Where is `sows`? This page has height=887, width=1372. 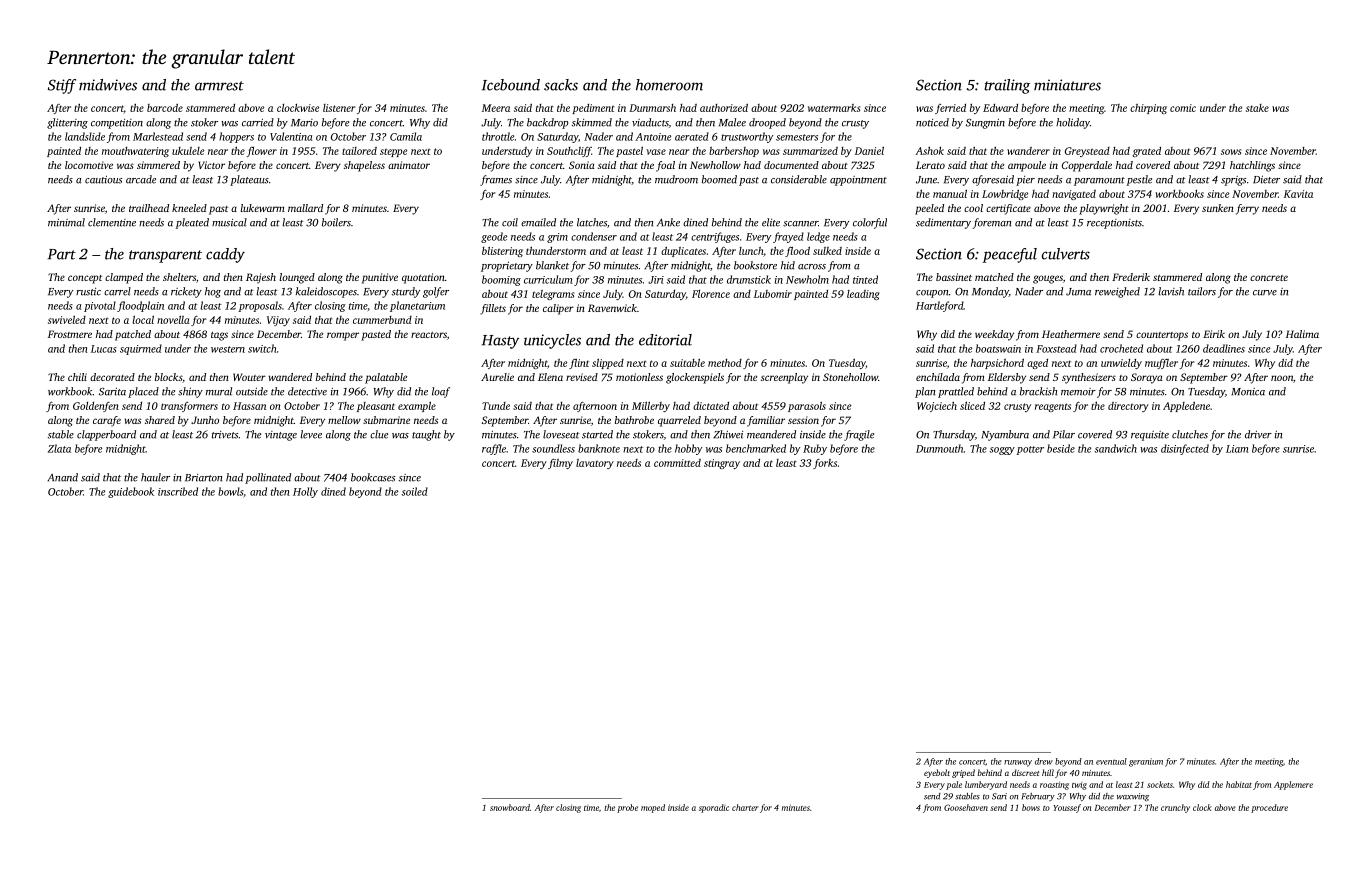
sows is located at coordinates (1231, 152).
